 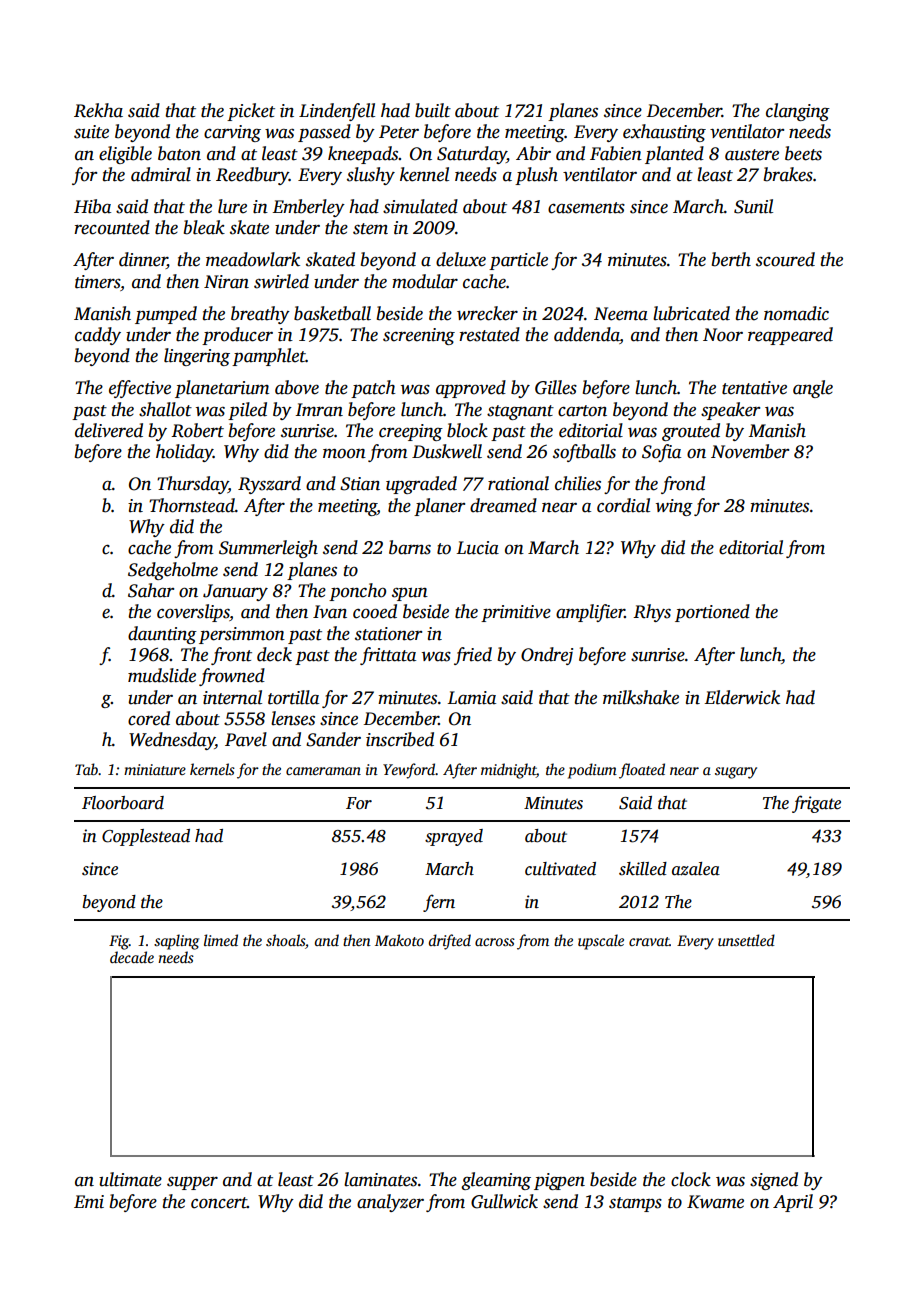 I want to click on clanging, so click(x=798, y=112).
